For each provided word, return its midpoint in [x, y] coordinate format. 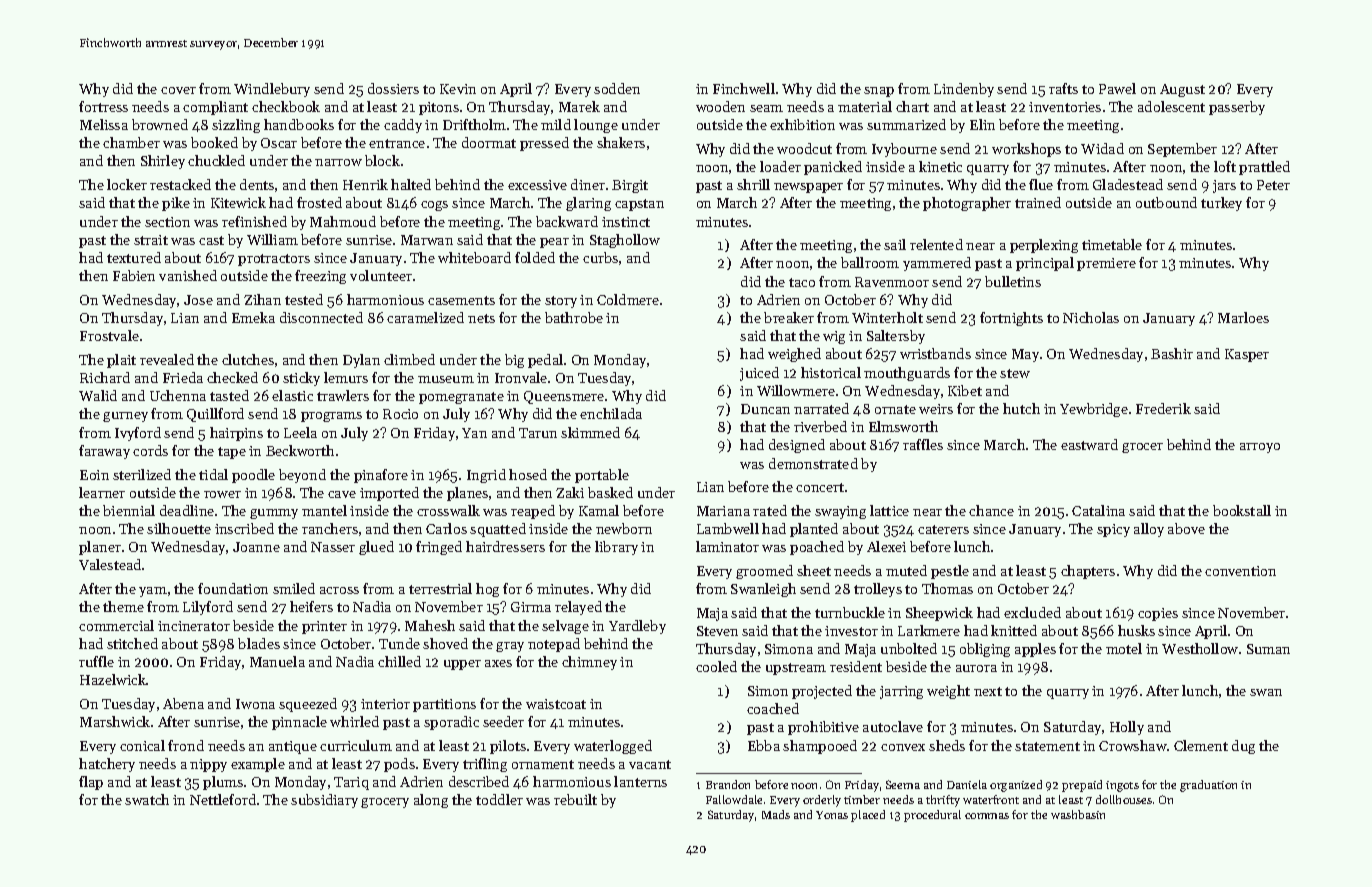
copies [1158, 614]
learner [102, 492]
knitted [1014, 630]
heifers [311, 606]
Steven [717, 631]
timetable [1112, 244]
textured [134, 257]
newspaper [808, 188]
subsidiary [324, 801]
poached [817, 548]
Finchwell [744, 88]
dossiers [393, 88]
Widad [1102, 148]
